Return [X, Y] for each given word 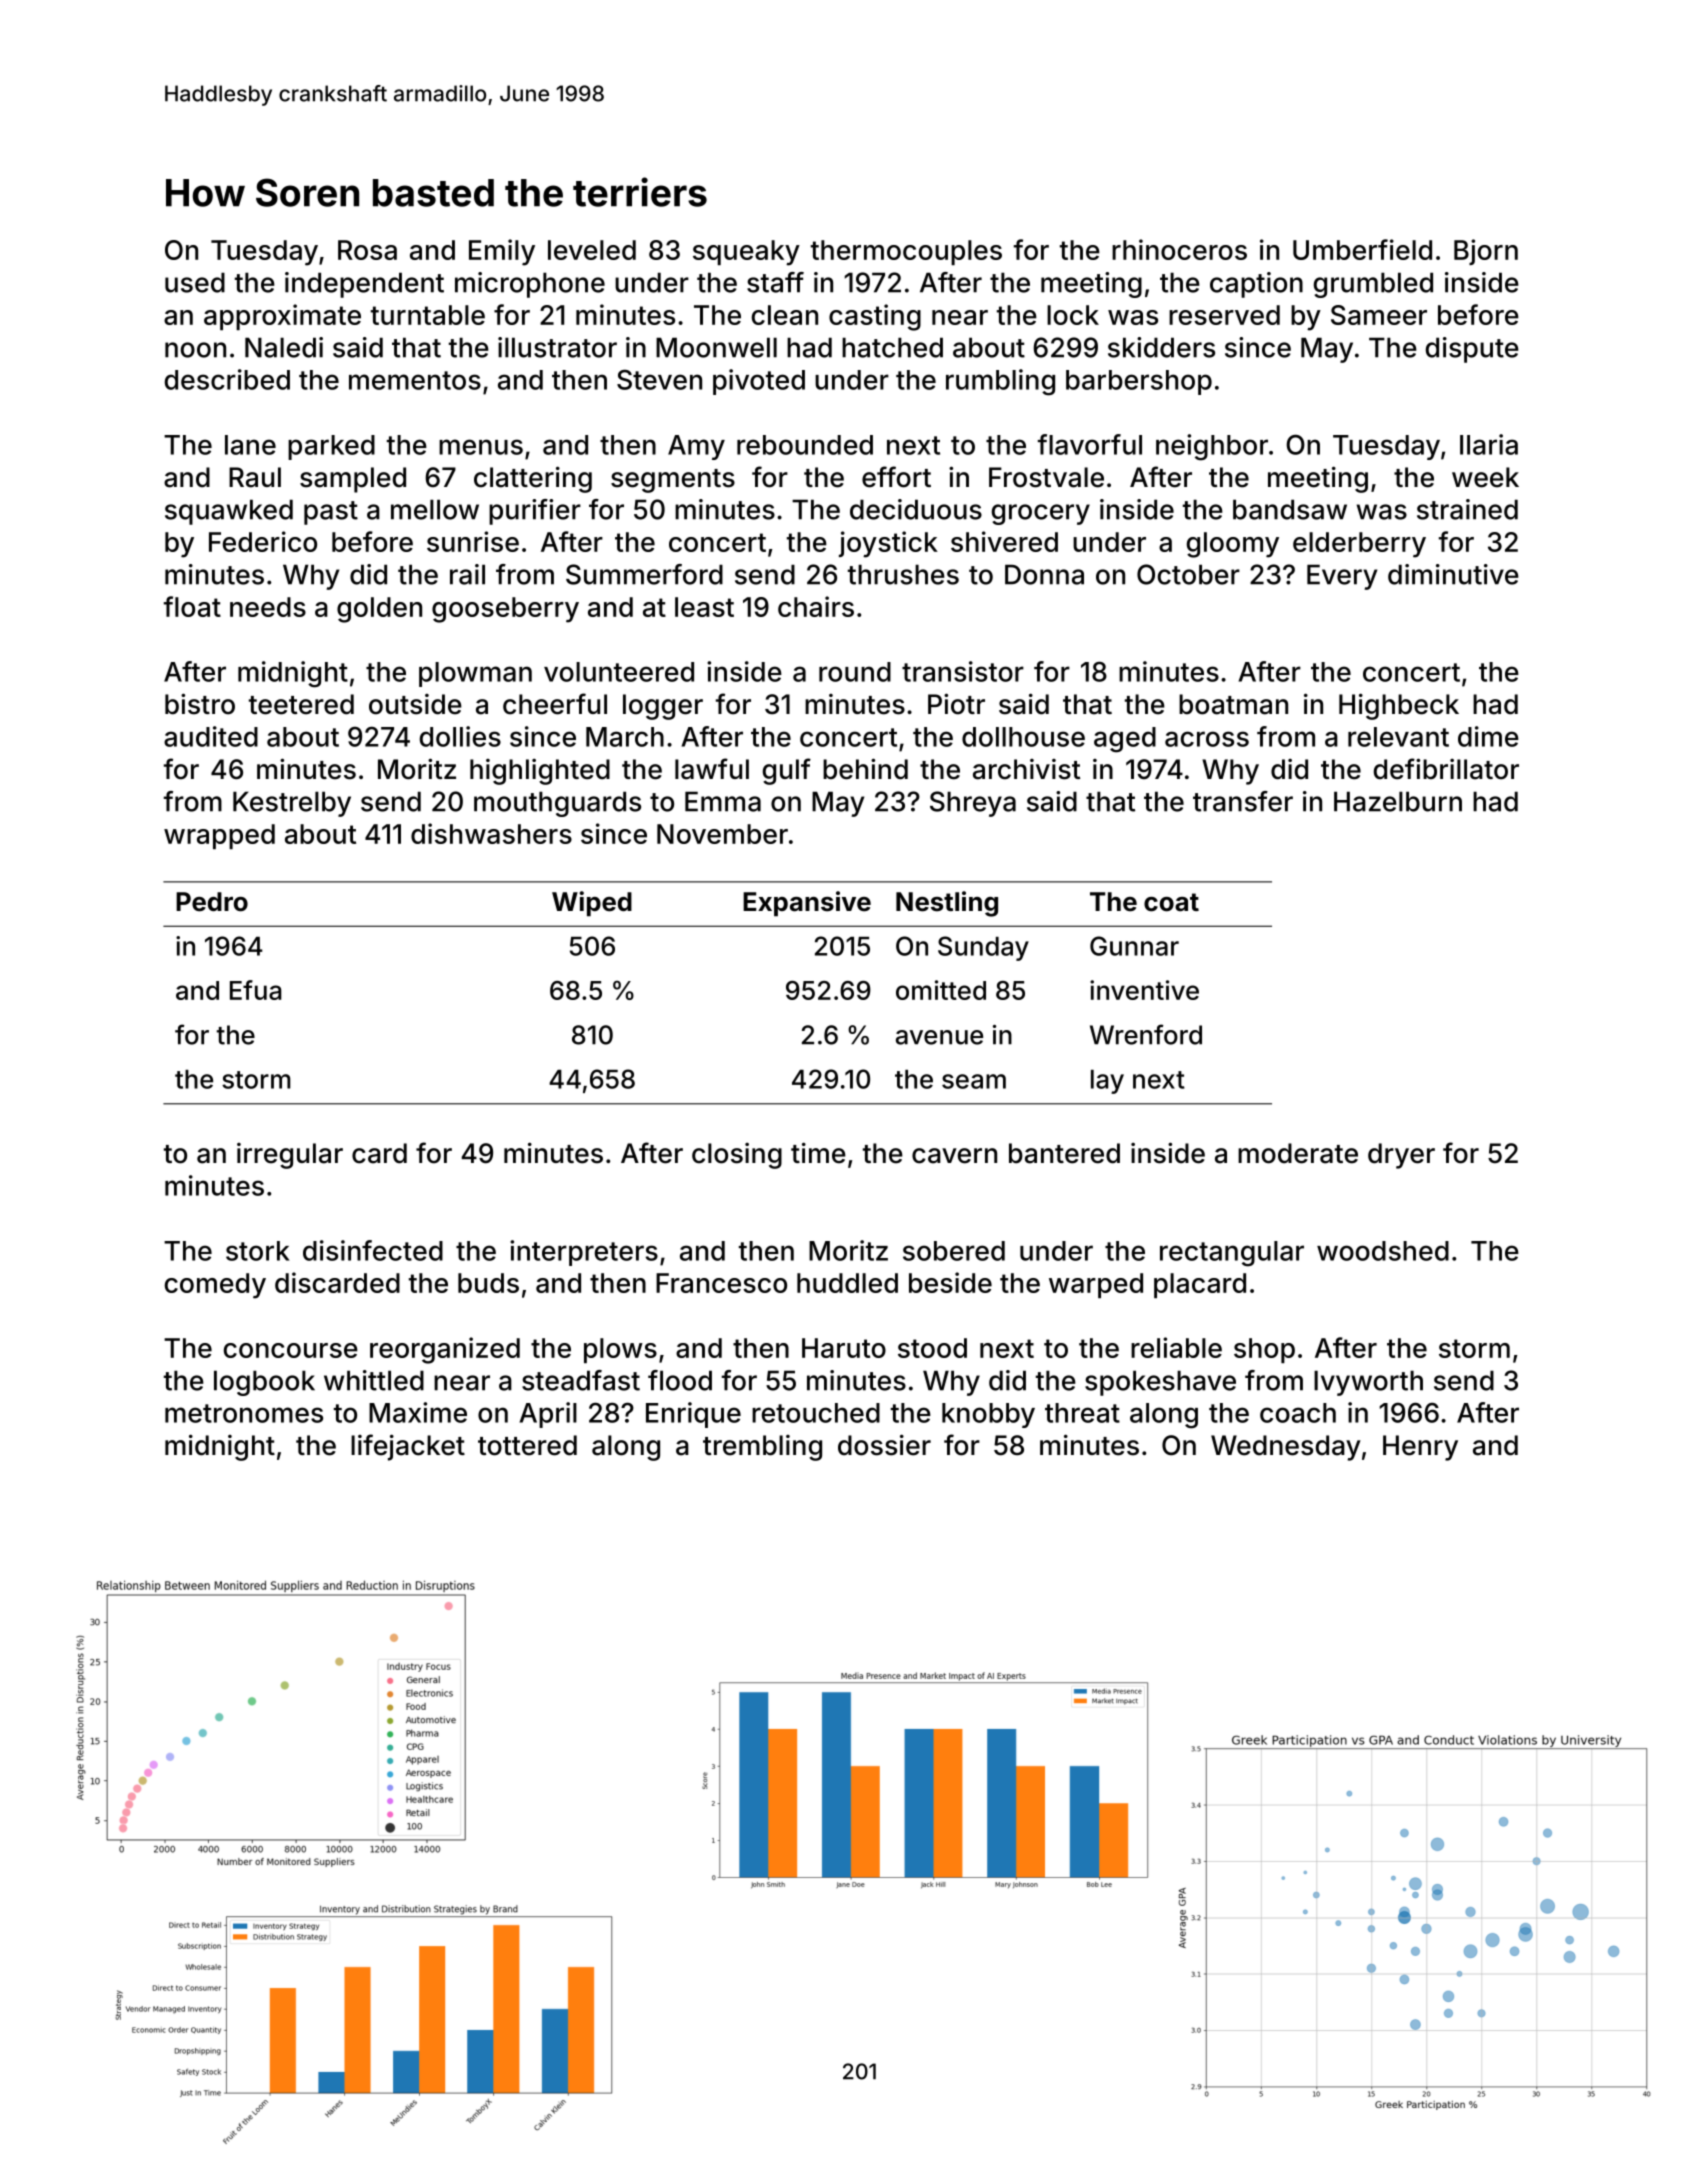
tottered [527, 1445]
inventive [1144, 990]
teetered [301, 704]
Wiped [592, 904]
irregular [290, 1156]
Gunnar [1134, 946]
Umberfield [1362, 249]
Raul [255, 477]
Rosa [367, 250]
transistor [963, 671]
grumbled [1373, 285]
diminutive [1453, 574]
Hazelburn [1398, 801]
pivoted [759, 382]
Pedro [212, 902]
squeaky [746, 253]
